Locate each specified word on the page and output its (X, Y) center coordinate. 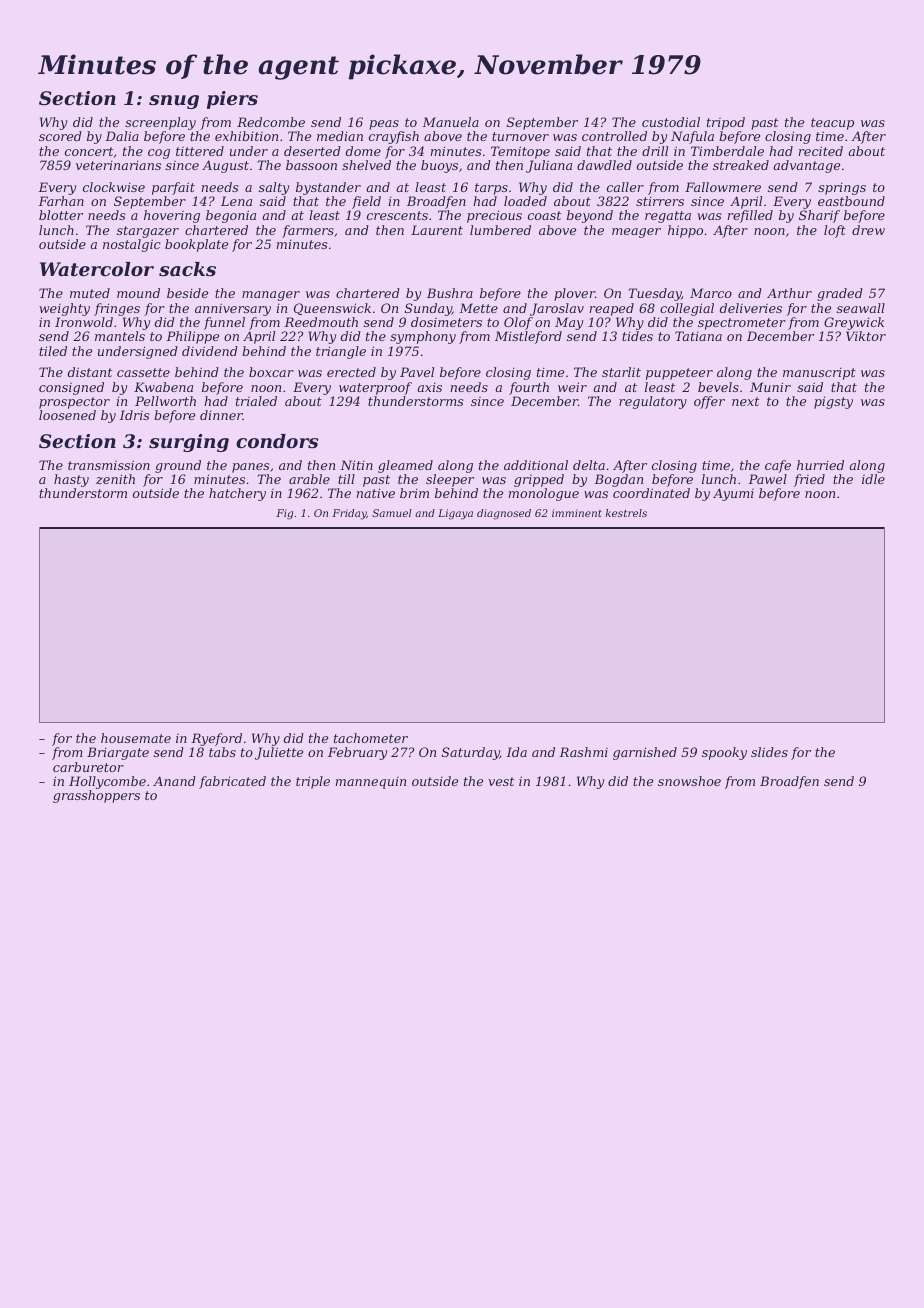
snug (174, 102)
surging (189, 443)
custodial (671, 122)
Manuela (450, 122)
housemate (136, 738)
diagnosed (504, 514)
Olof (518, 323)
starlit (621, 372)
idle (873, 479)
